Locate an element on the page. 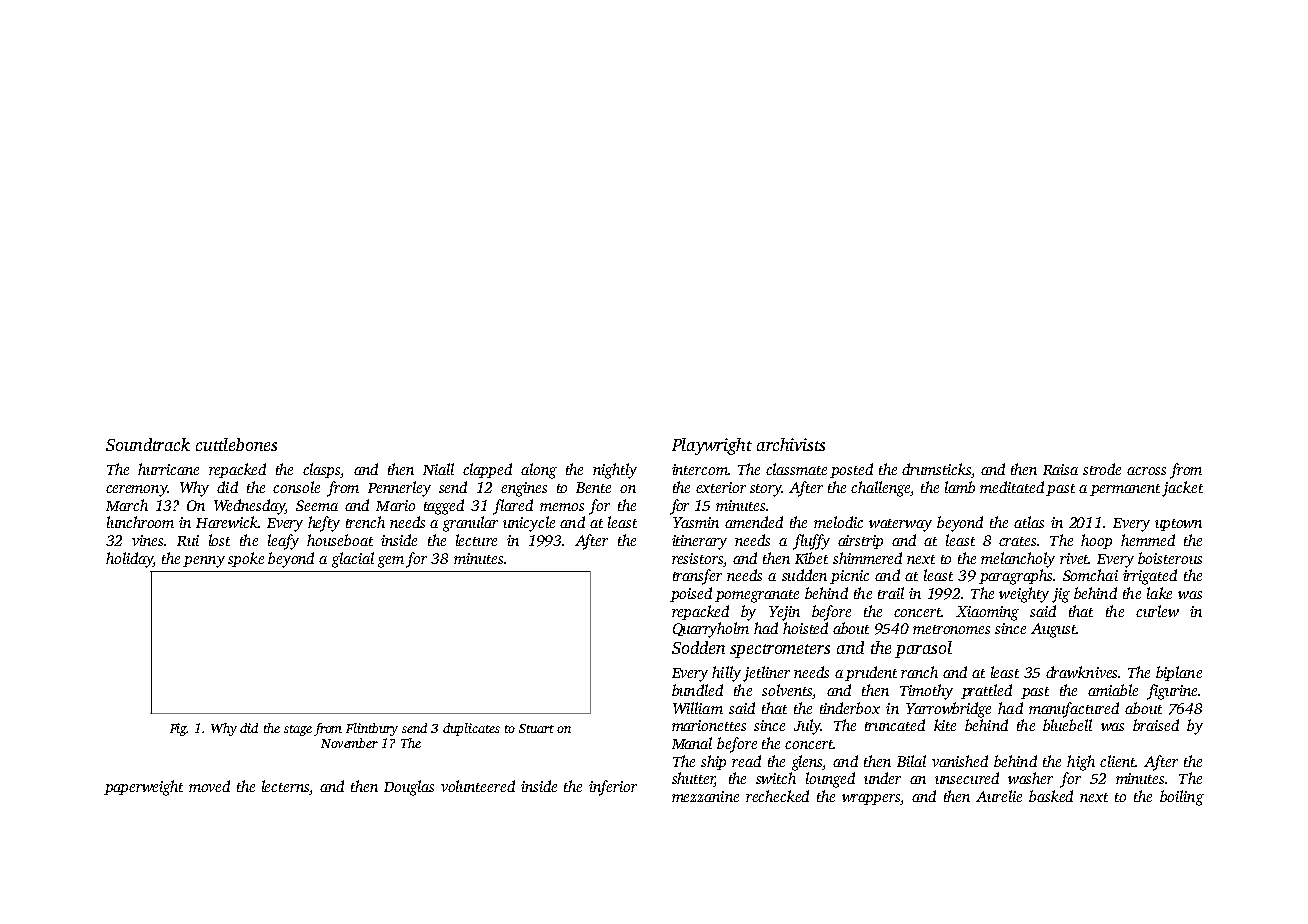 The image size is (1308, 924). lecterns is located at coordinates (285, 786).
